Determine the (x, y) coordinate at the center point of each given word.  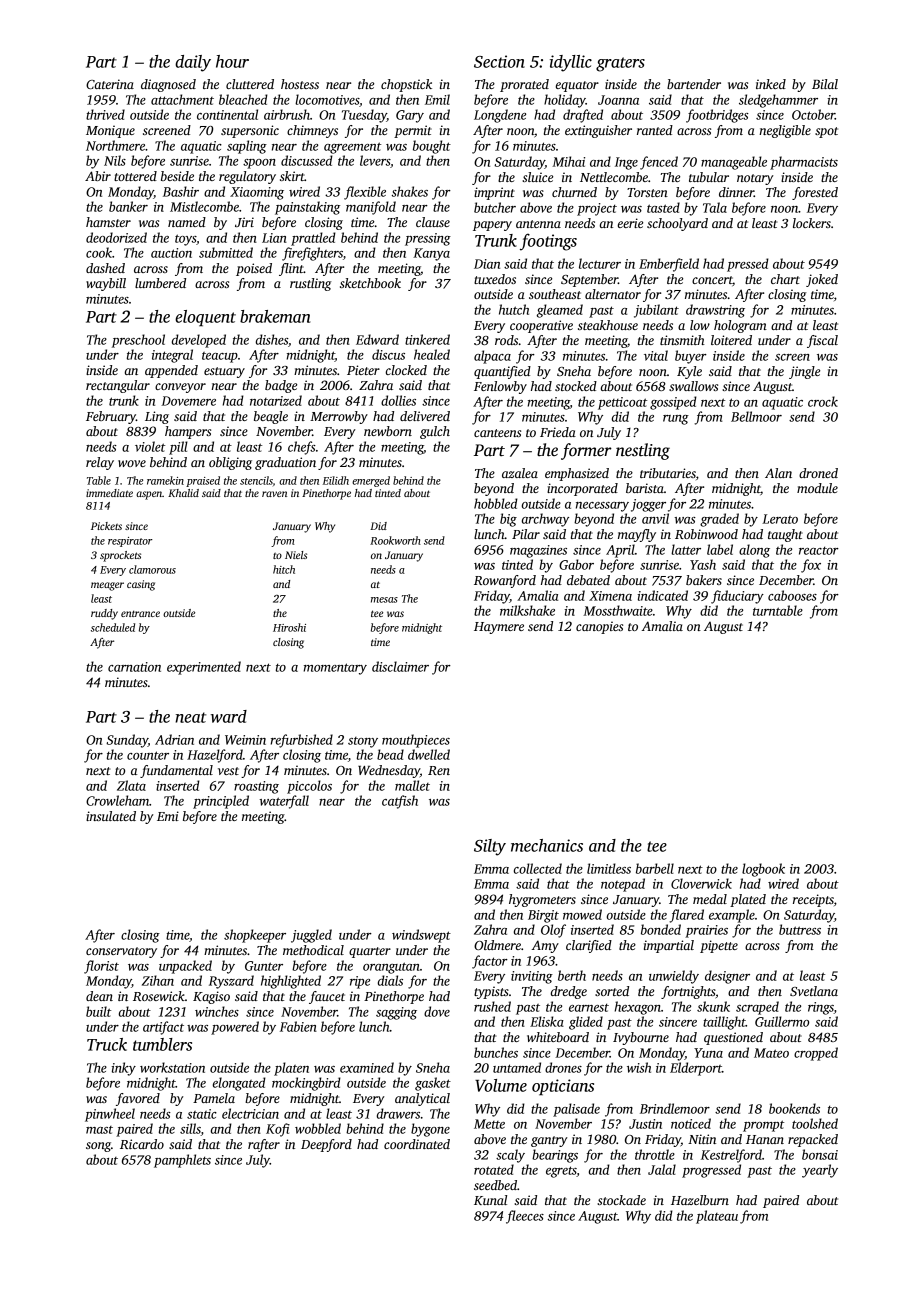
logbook (763, 870)
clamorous (152, 569)
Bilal (825, 84)
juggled (311, 936)
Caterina (110, 84)
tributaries (668, 473)
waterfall (284, 802)
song (98, 1147)
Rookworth (395, 540)
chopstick (406, 85)
